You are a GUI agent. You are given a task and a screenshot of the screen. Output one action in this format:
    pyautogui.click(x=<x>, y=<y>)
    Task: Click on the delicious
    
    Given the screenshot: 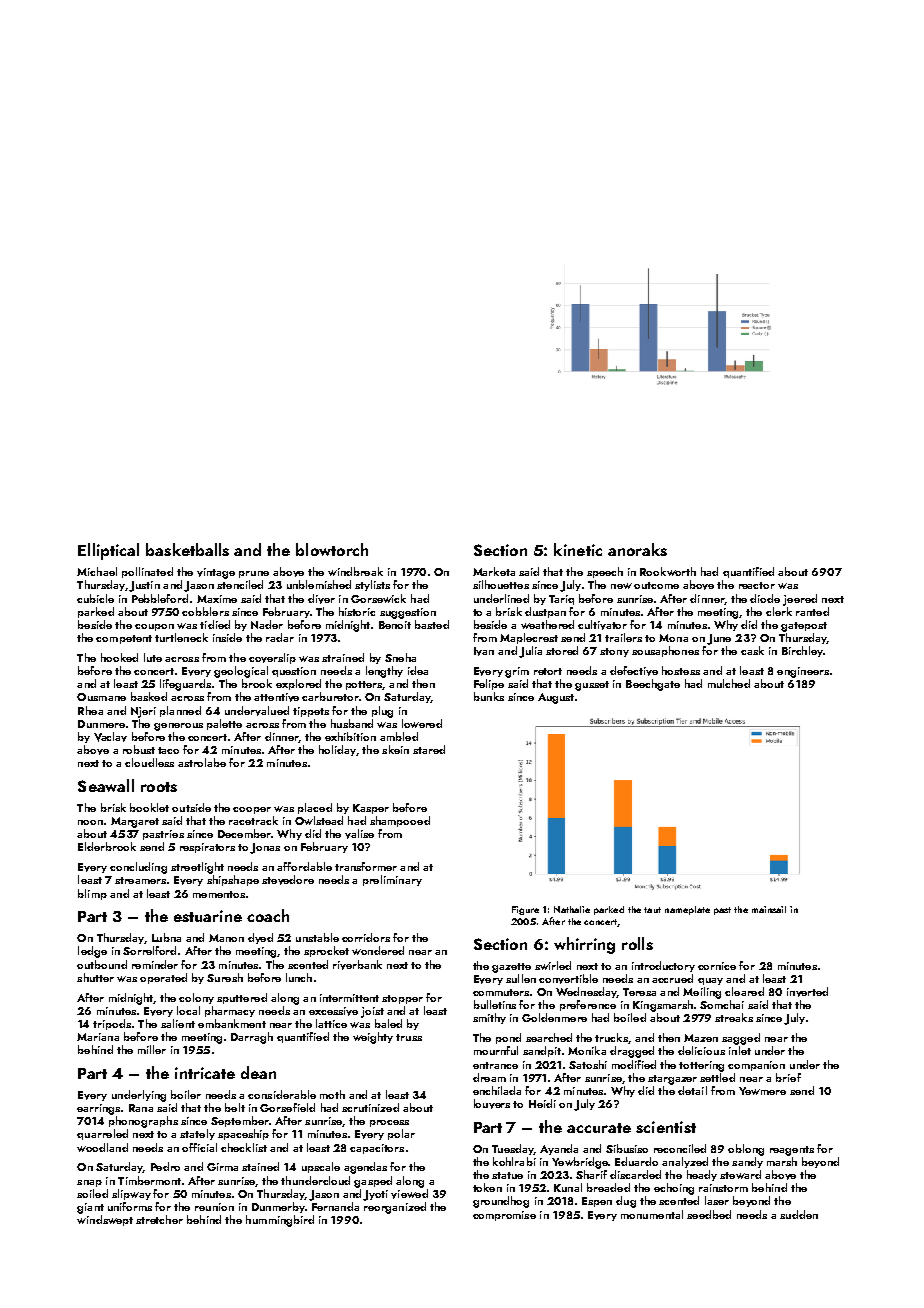 What is the action you would take?
    pyautogui.click(x=701, y=1050)
